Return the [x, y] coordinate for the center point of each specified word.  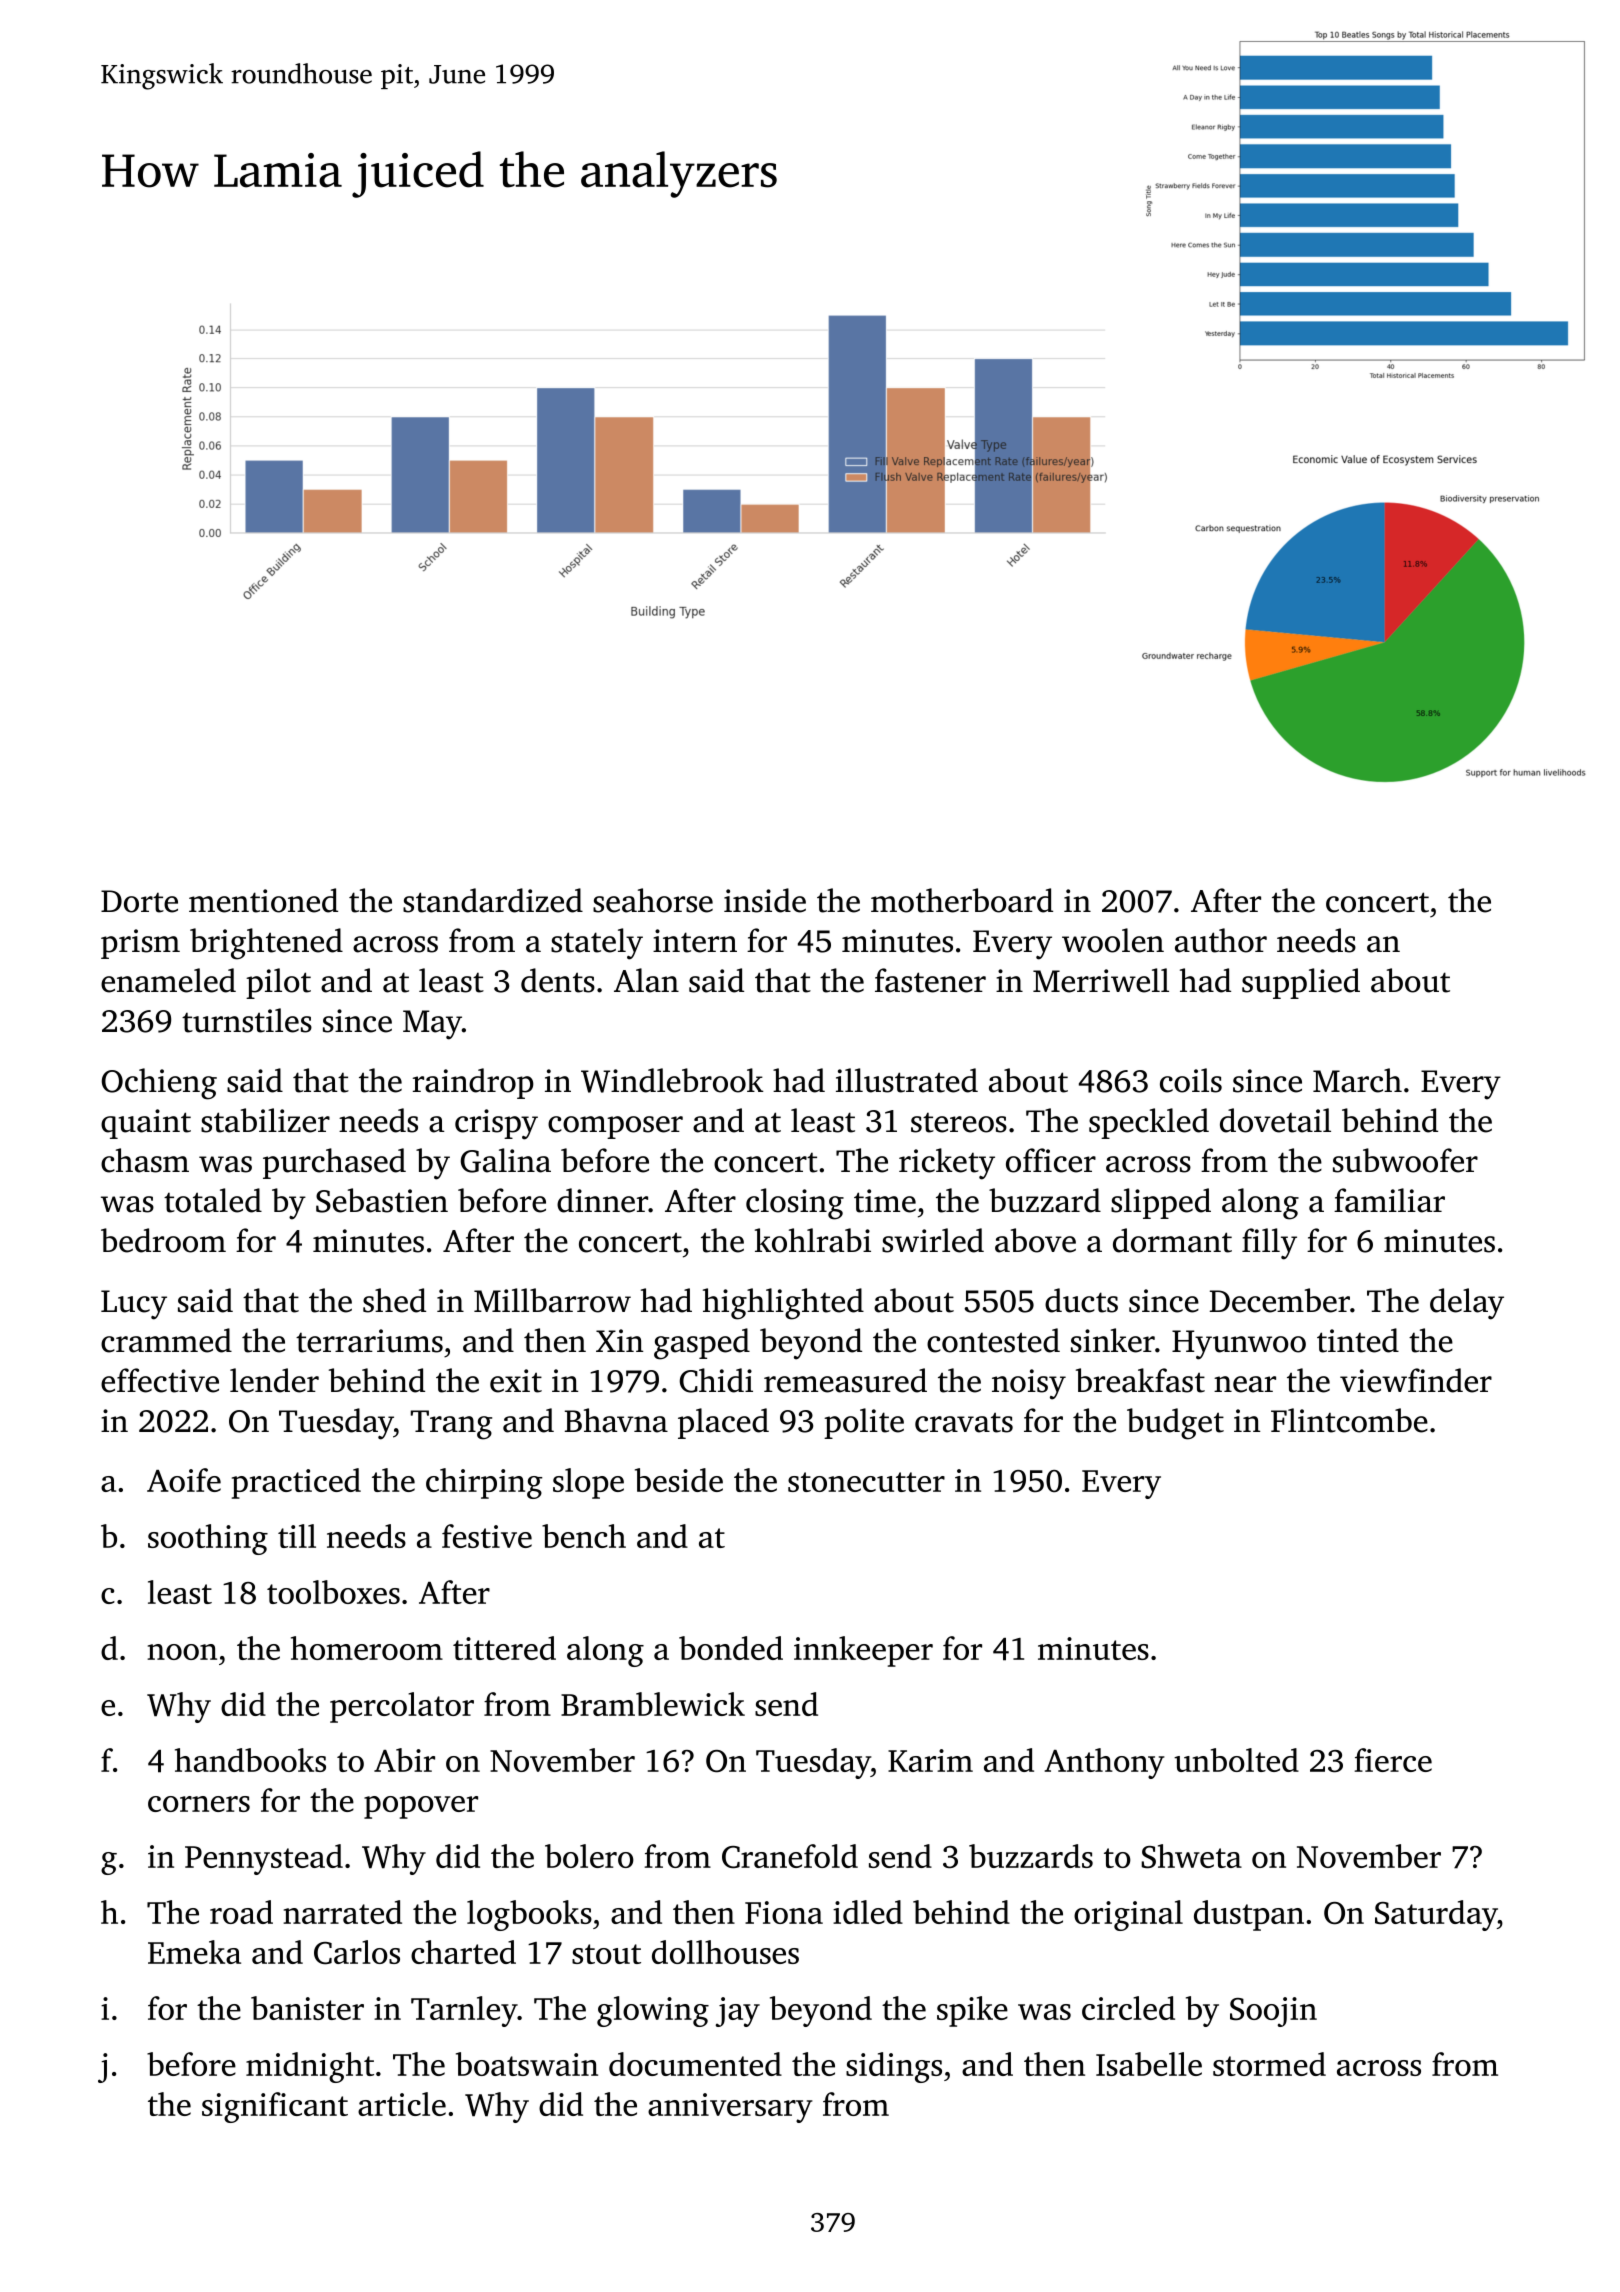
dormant [1172, 1240]
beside [679, 1480]
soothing [208, 1539]
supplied [1301, 983]
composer [615, 1127]
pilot [278, 983]
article [402, 2104]
